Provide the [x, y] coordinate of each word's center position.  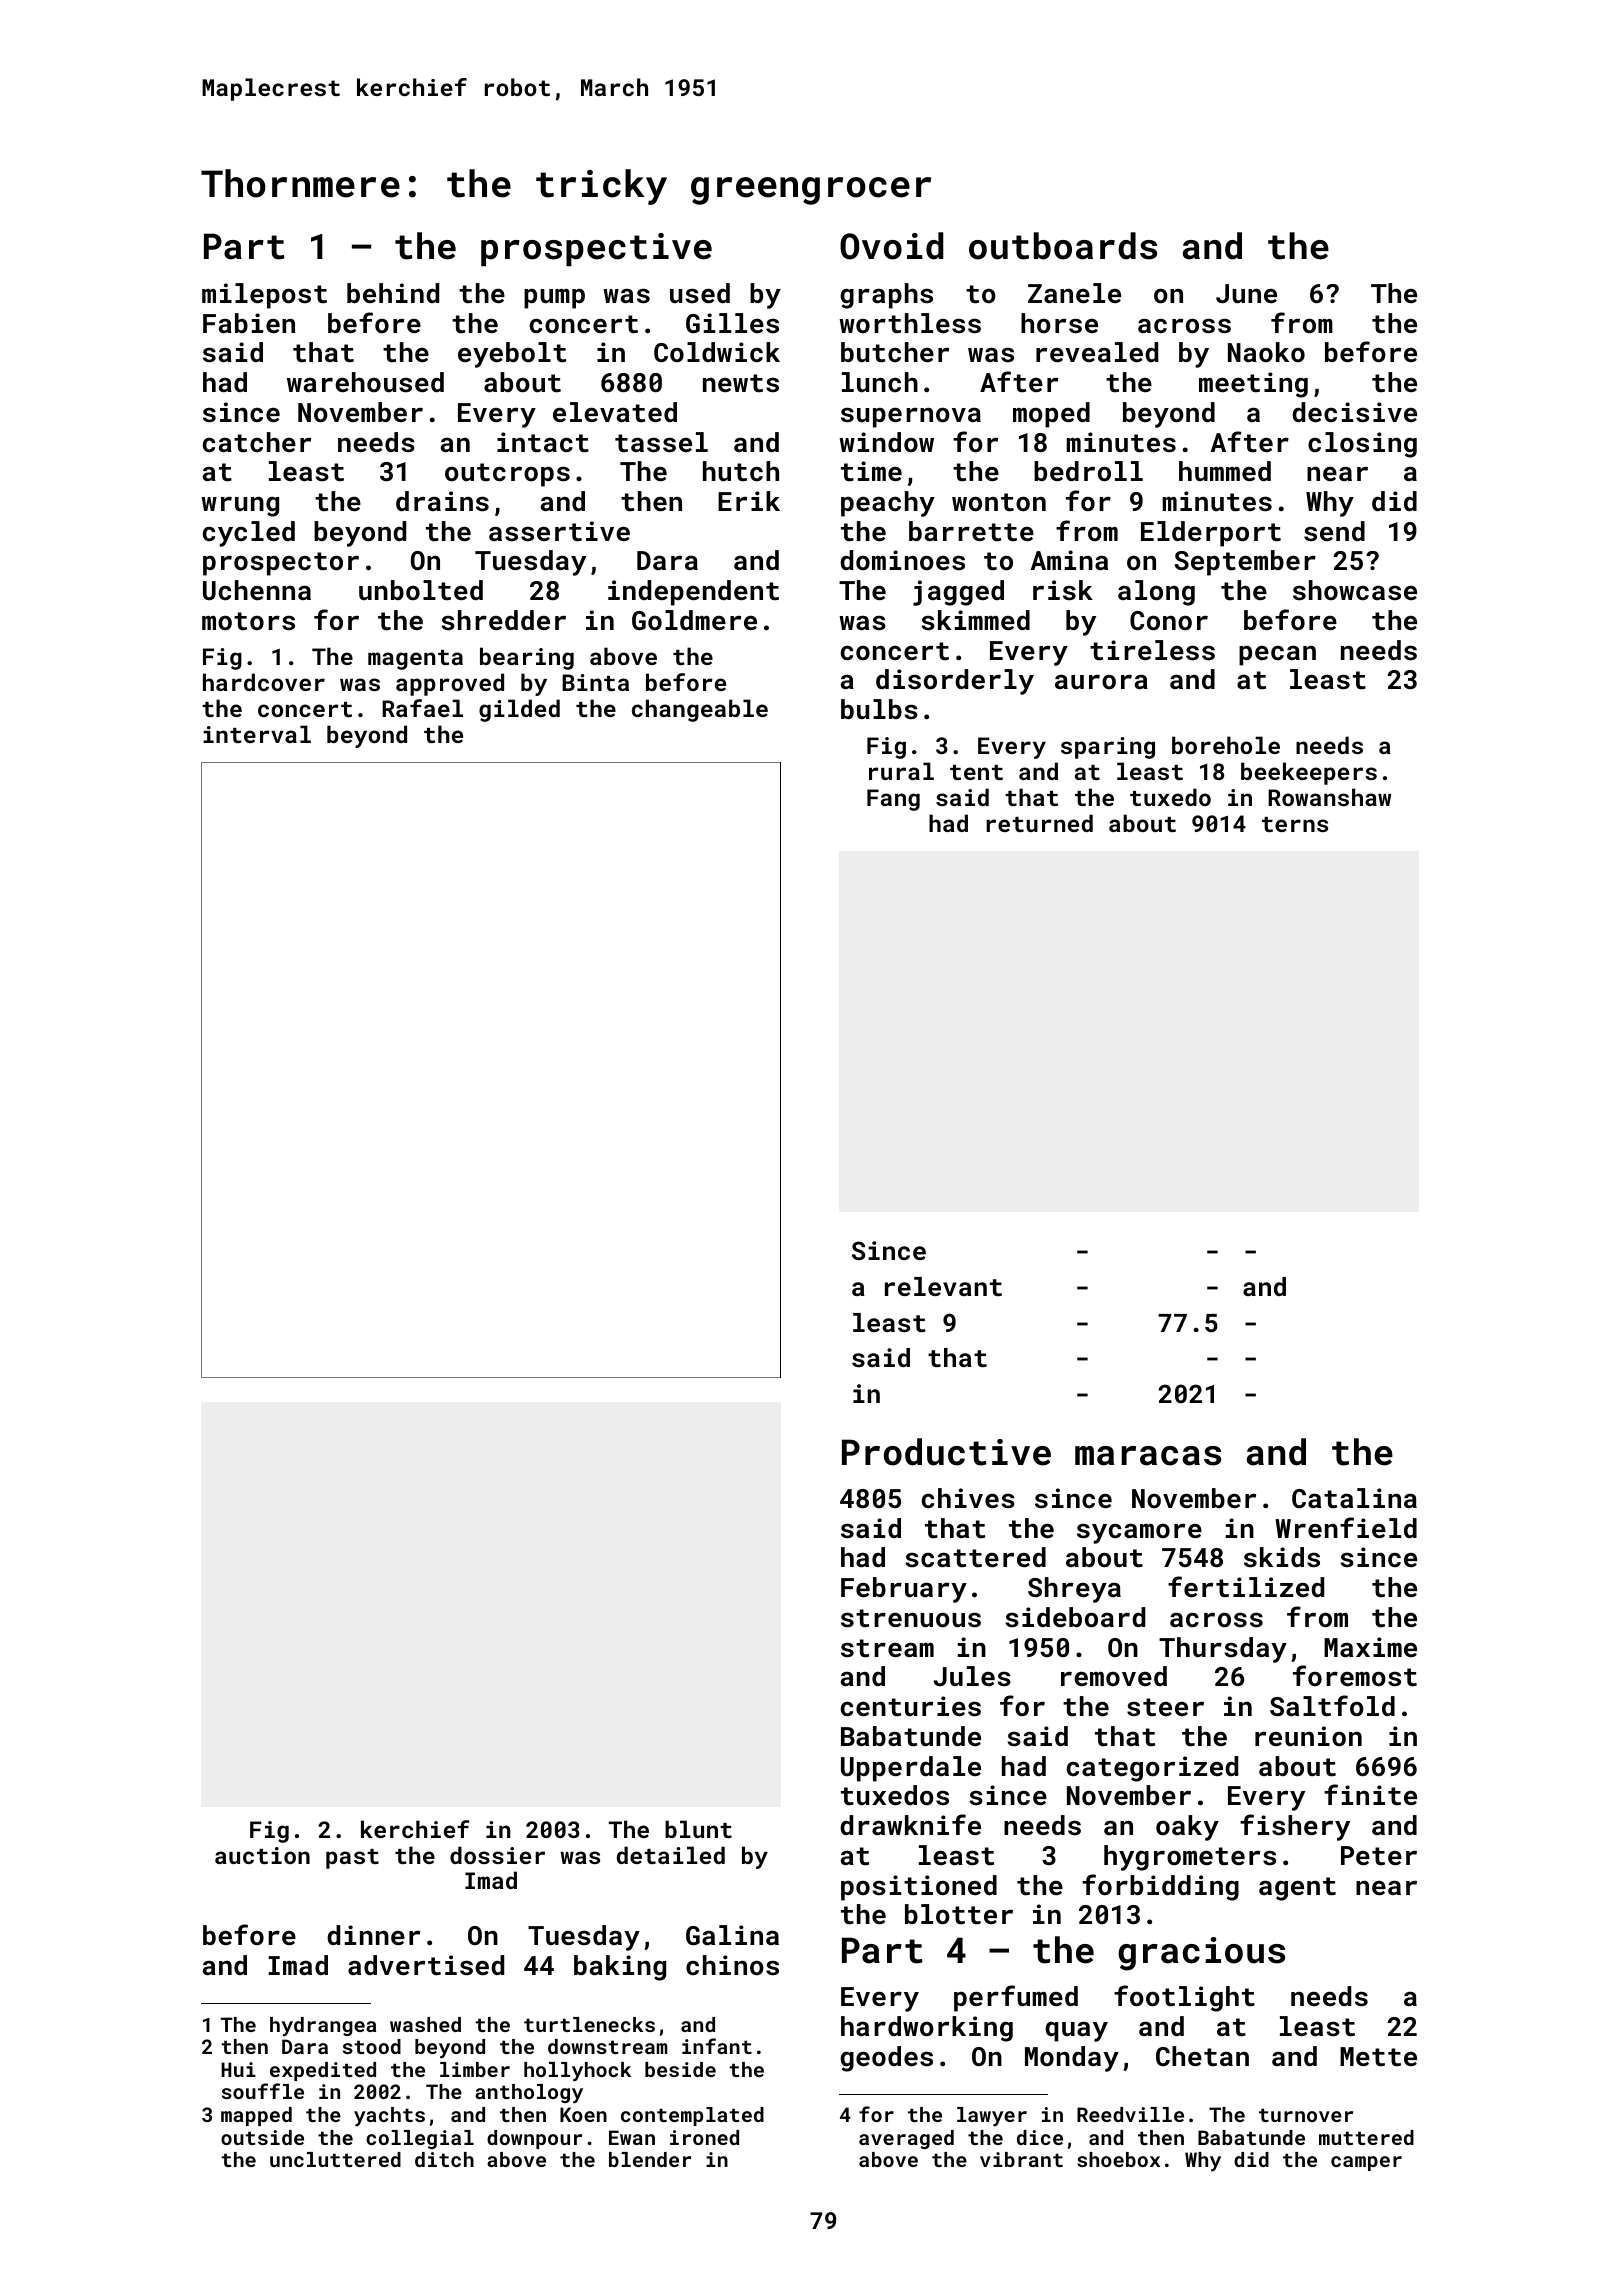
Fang [893, 800]
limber [475, 2069]
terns [1295, 824]
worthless [910, 323]
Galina [732, 1935]
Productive [946, 1452]
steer [1165, 1707]
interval [257, 734]
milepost [264, 296]
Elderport [1211, 534]
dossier [497, 1855]
